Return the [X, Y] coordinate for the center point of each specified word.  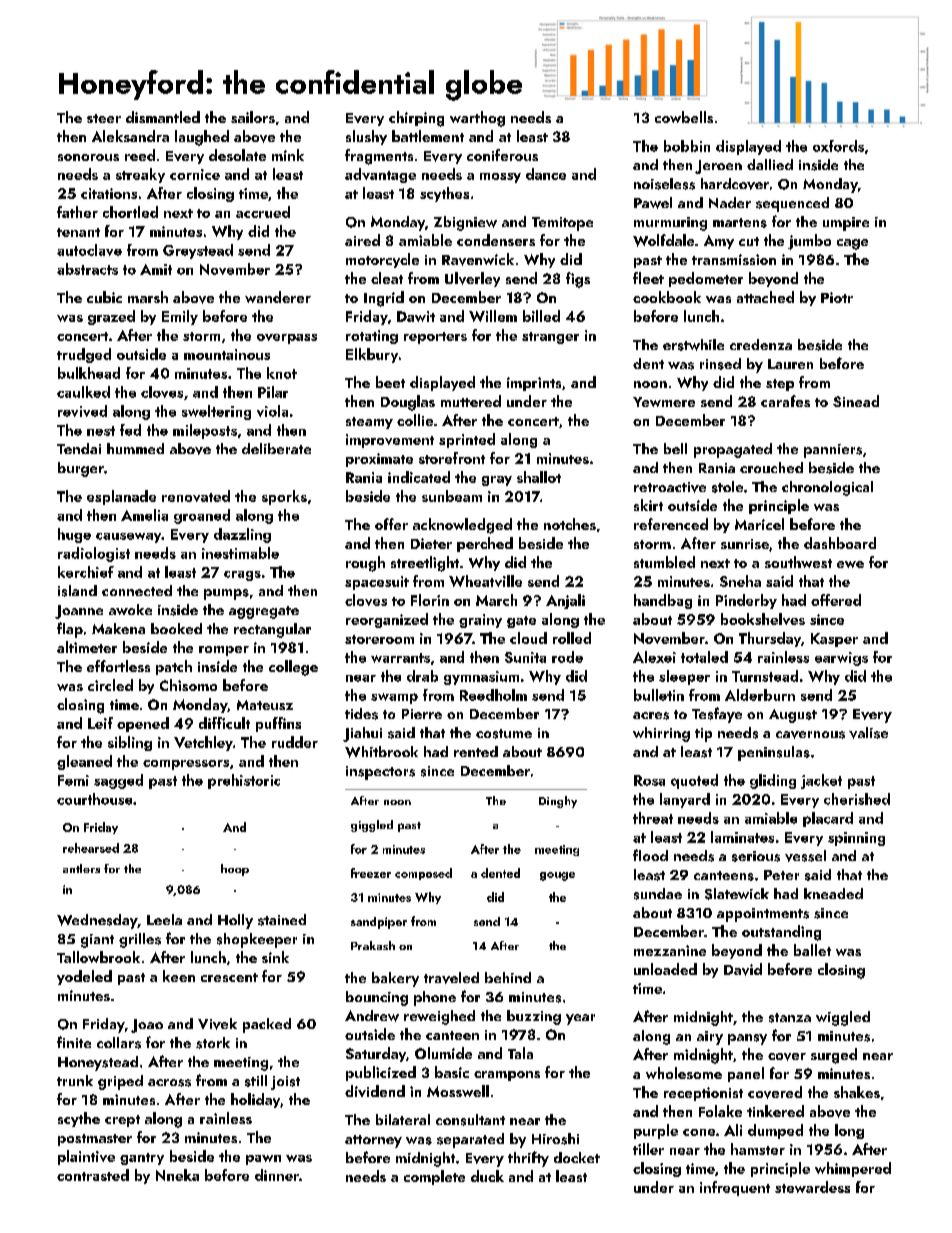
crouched [771, 467]
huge [74, 535]
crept [122, 1121]
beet [390, 382]
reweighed [439, 1017]
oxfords [838, 146]
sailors [253, 117]
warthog [477, 119]
